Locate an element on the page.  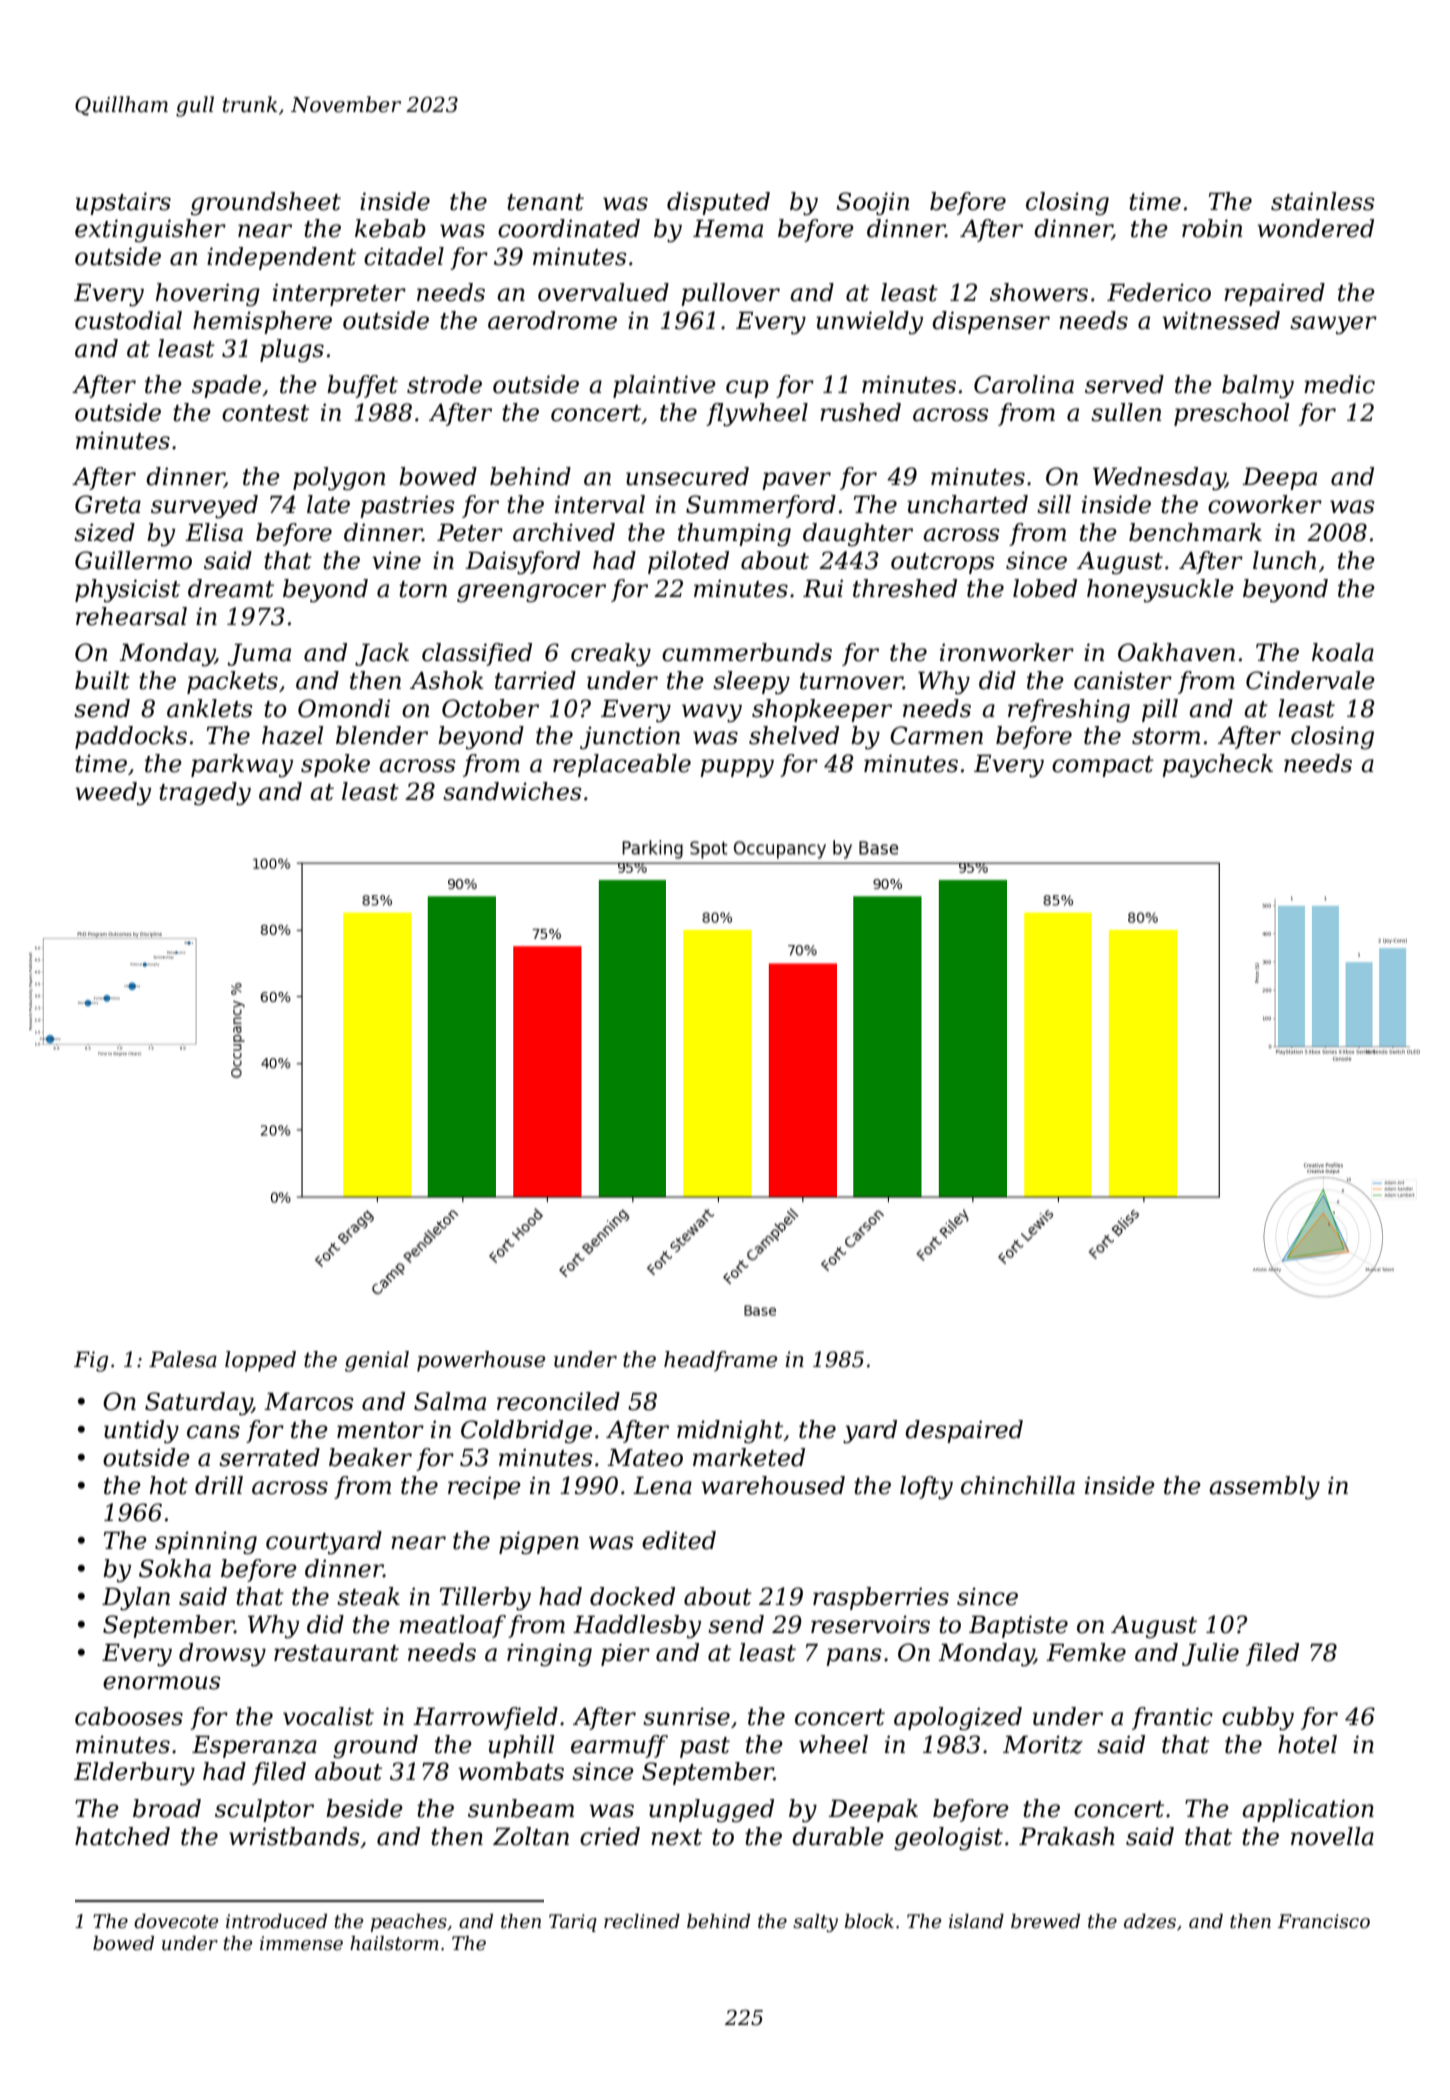
immense is located at coordinates (301, 1943).
